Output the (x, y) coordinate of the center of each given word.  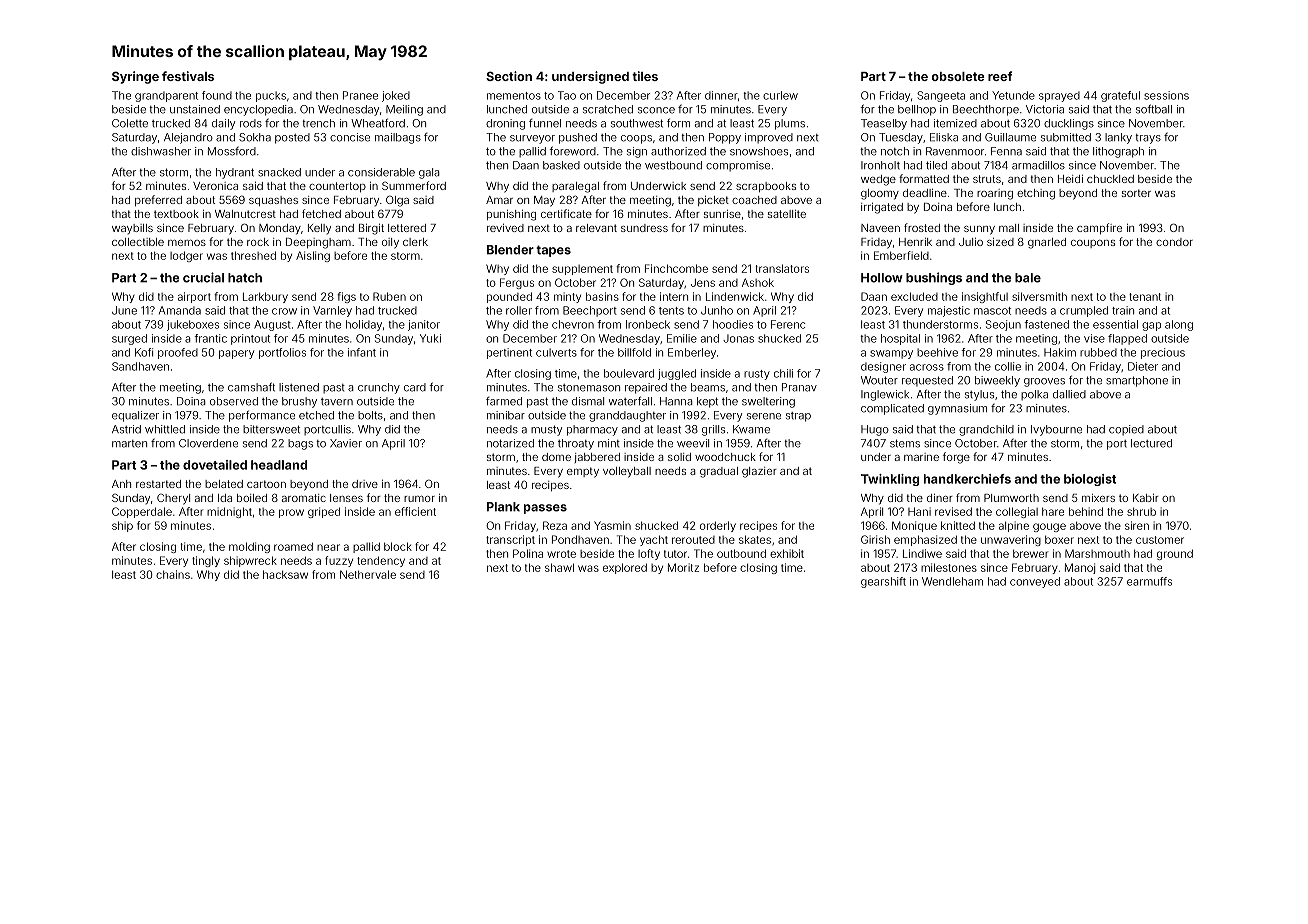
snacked (279, 172)
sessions (1166, 95)
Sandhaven (140, 366)
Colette (130, 123)
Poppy (725, 138)
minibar (506, 415)
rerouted (693, 540)
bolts (370, 415)
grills (713, 430)
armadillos (1038, 165)
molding (249, 547)
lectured (1151, 443)
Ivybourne (1056, 430)
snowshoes (759, 151)
